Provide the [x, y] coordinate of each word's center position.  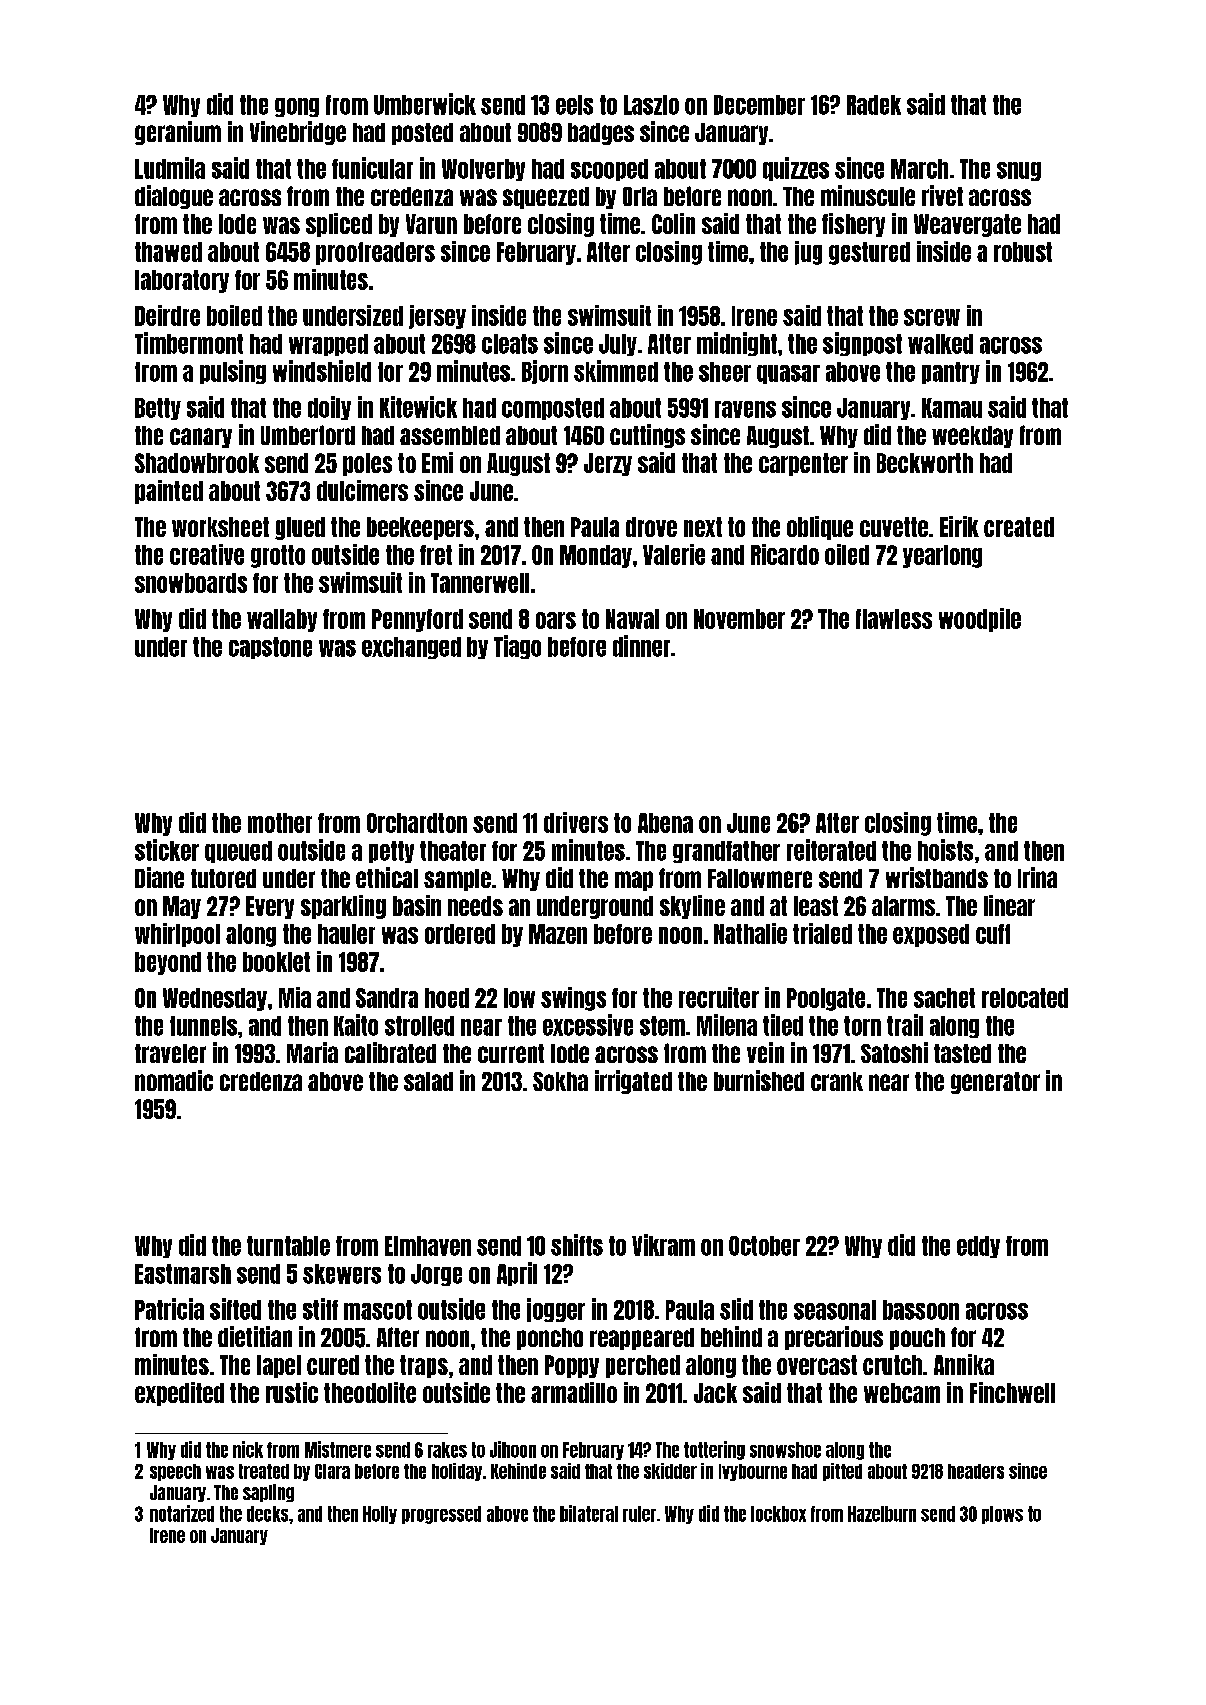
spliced [339, 225]
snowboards [191, 583]
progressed [441, 1515]
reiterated [831, 850]
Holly [380, 1515]
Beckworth [925, 463]
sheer [725, 372]
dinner [641, 646]
